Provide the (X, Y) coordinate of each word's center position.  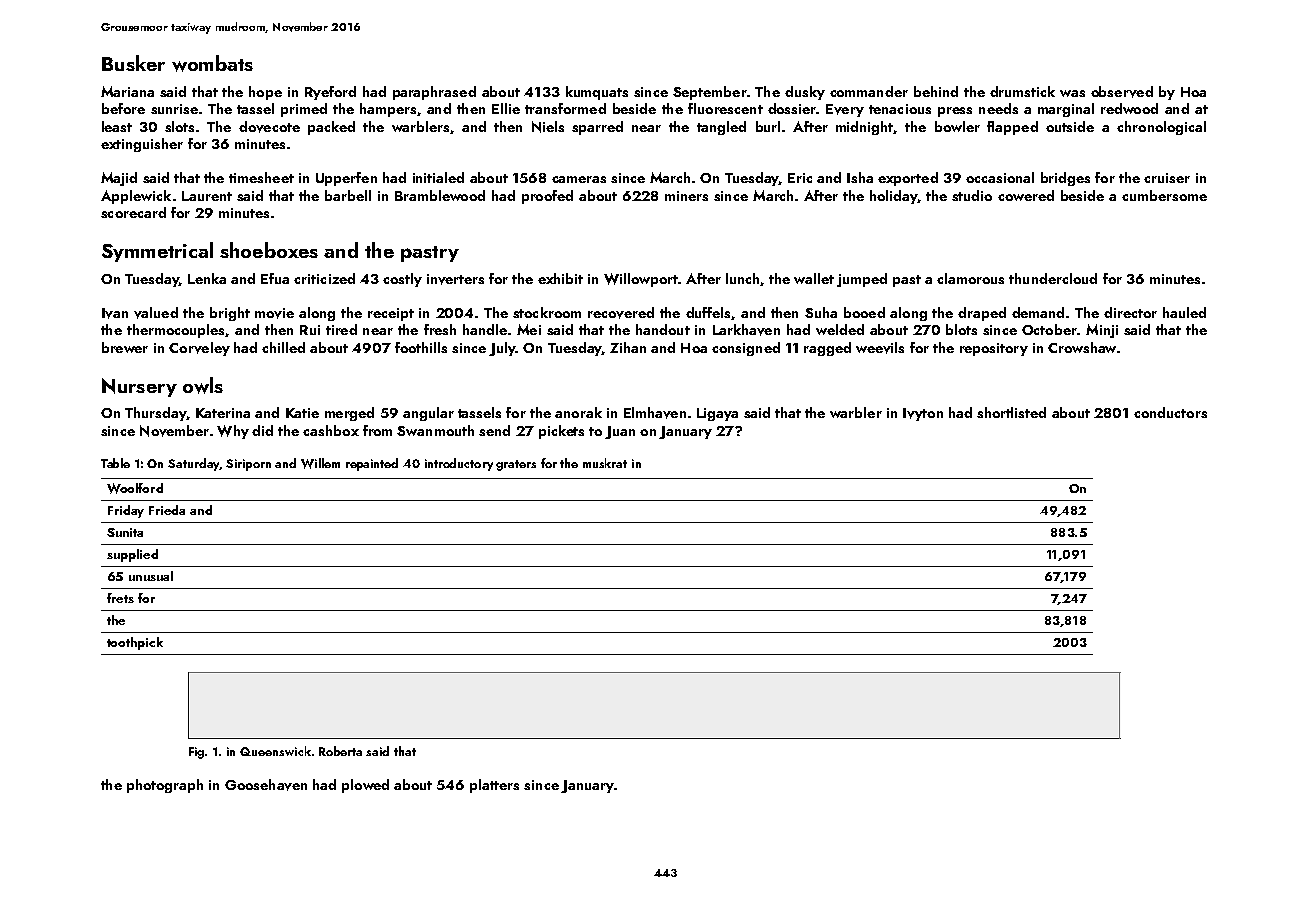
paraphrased (434, 93)
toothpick (135, 643)
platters (494, 786)
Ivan (115, 313)
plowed (365, 786)
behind (936, 91)
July (502, 349)
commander (869, 91)
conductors (1170, 412)
